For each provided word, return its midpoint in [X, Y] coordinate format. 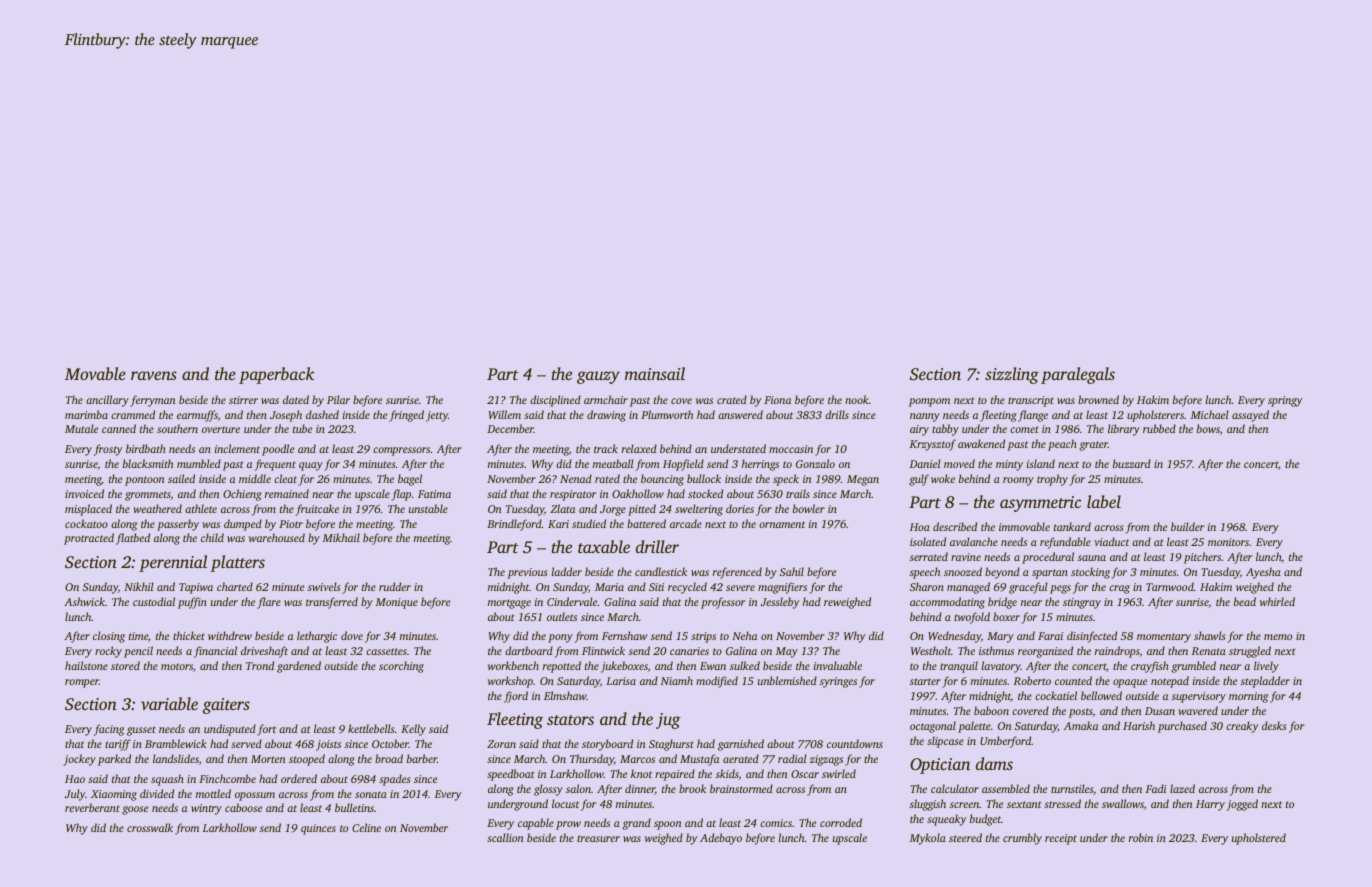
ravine [966, 557]
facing [109, 730]
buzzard [1132, 463]
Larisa [621, 681]
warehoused [277, 537]
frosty [108, 450]
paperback [276, 375]
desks [1274, 725]
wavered [1198, 710]
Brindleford [514, 525]
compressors [401, 451]
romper [82, 683]
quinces [318, 829]
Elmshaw [565, 695]
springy [1285, 401]
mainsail [655, 373]
